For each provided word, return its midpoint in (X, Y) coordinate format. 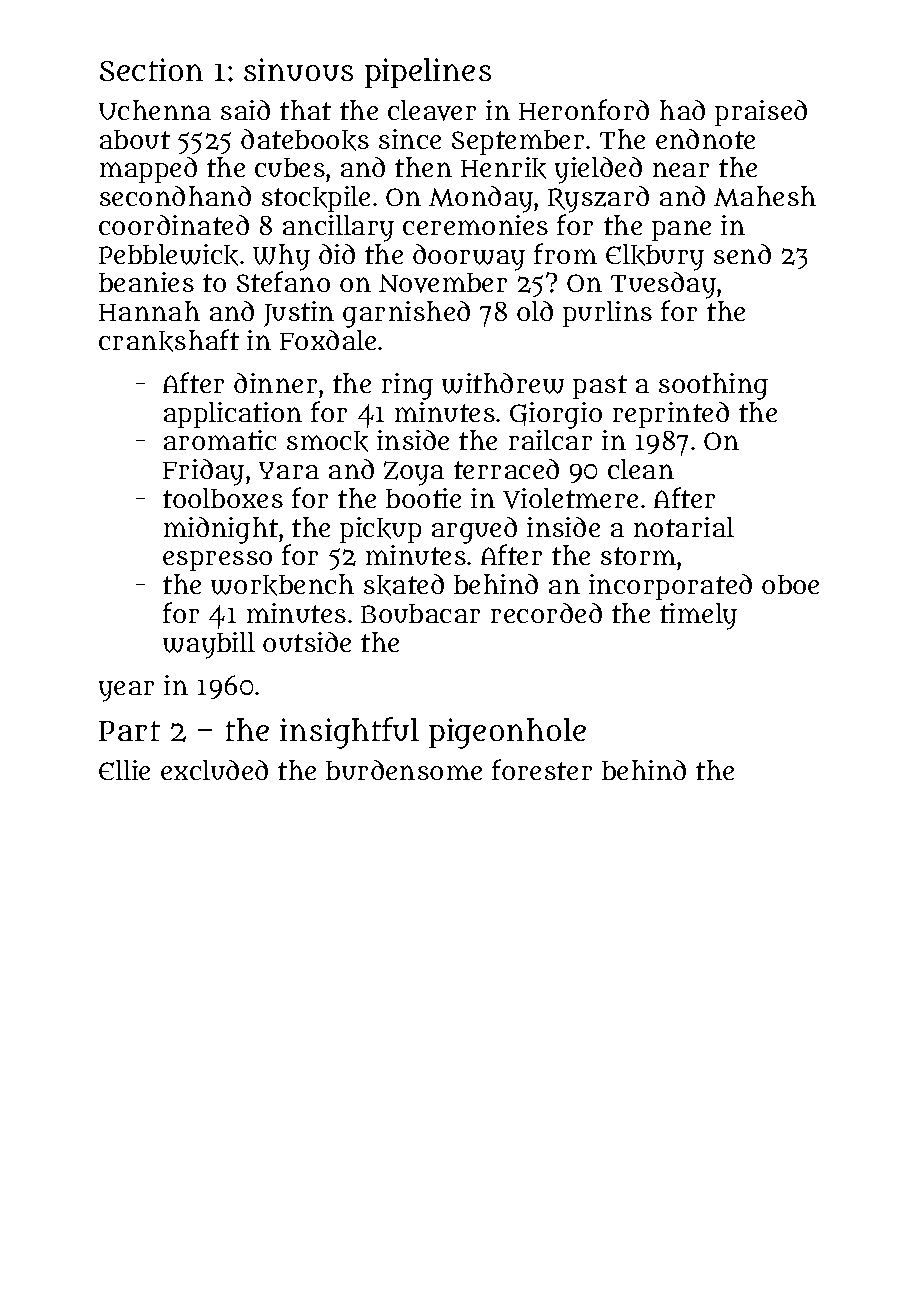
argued (474, 531)
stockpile (316, 199)
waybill (209, 645)
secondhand (175, 196)
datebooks (305, 140)
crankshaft (169, 340)
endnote (705, 139)
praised (761, 113)
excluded (214, 770)
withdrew (503, 383)
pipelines (428, 73)
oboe (790, 584)
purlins (607, 314)
